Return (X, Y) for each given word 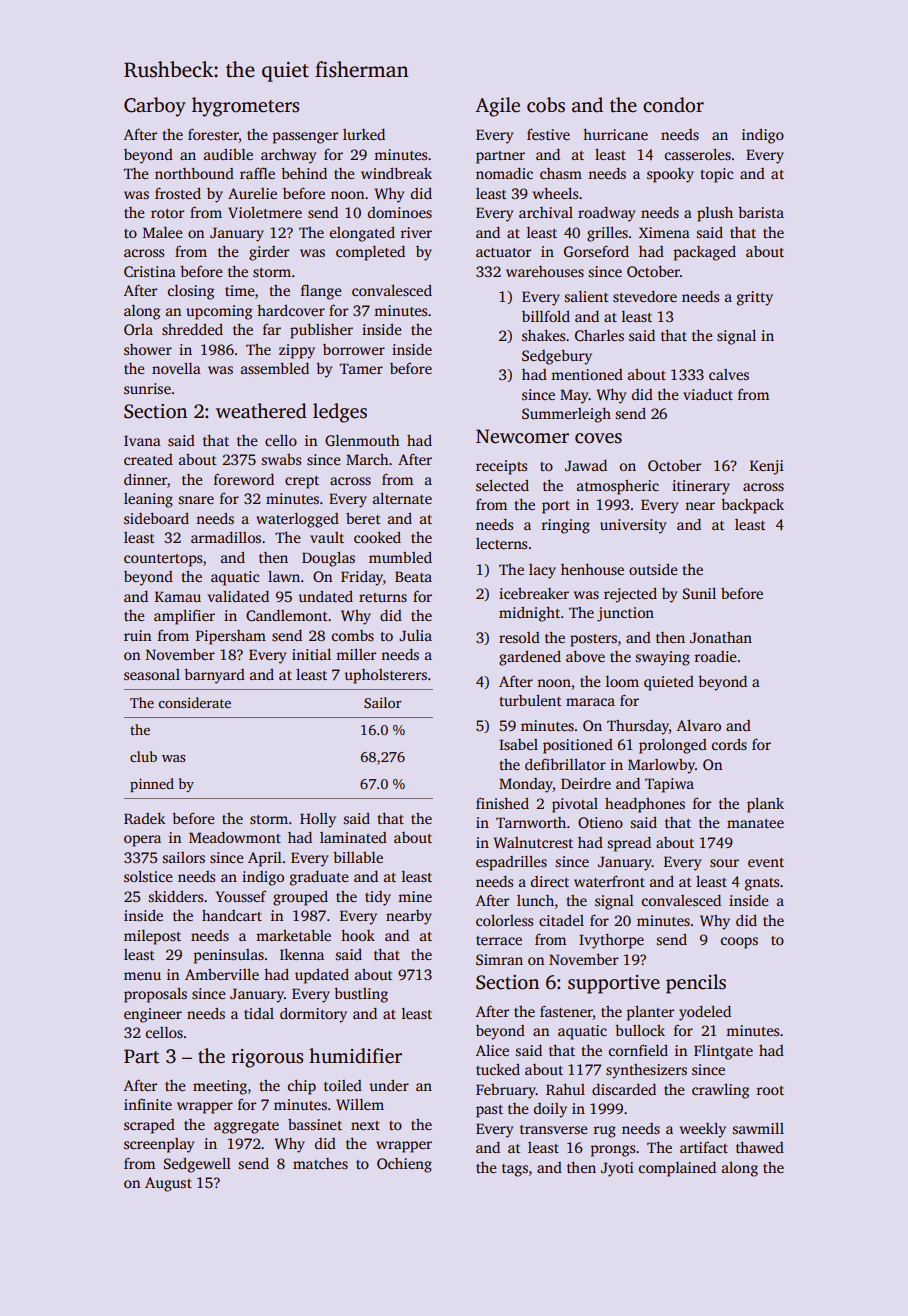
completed (370, 253)
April (265, 859)
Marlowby (661, 766)
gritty (755, 298)
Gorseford (596, 251)
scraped (149, 1126)
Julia (415, 635)
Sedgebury (557, 357)
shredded (192, 329)
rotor (167, 213)
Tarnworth (531, 822)
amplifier (184, 617)
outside (653, 569)
